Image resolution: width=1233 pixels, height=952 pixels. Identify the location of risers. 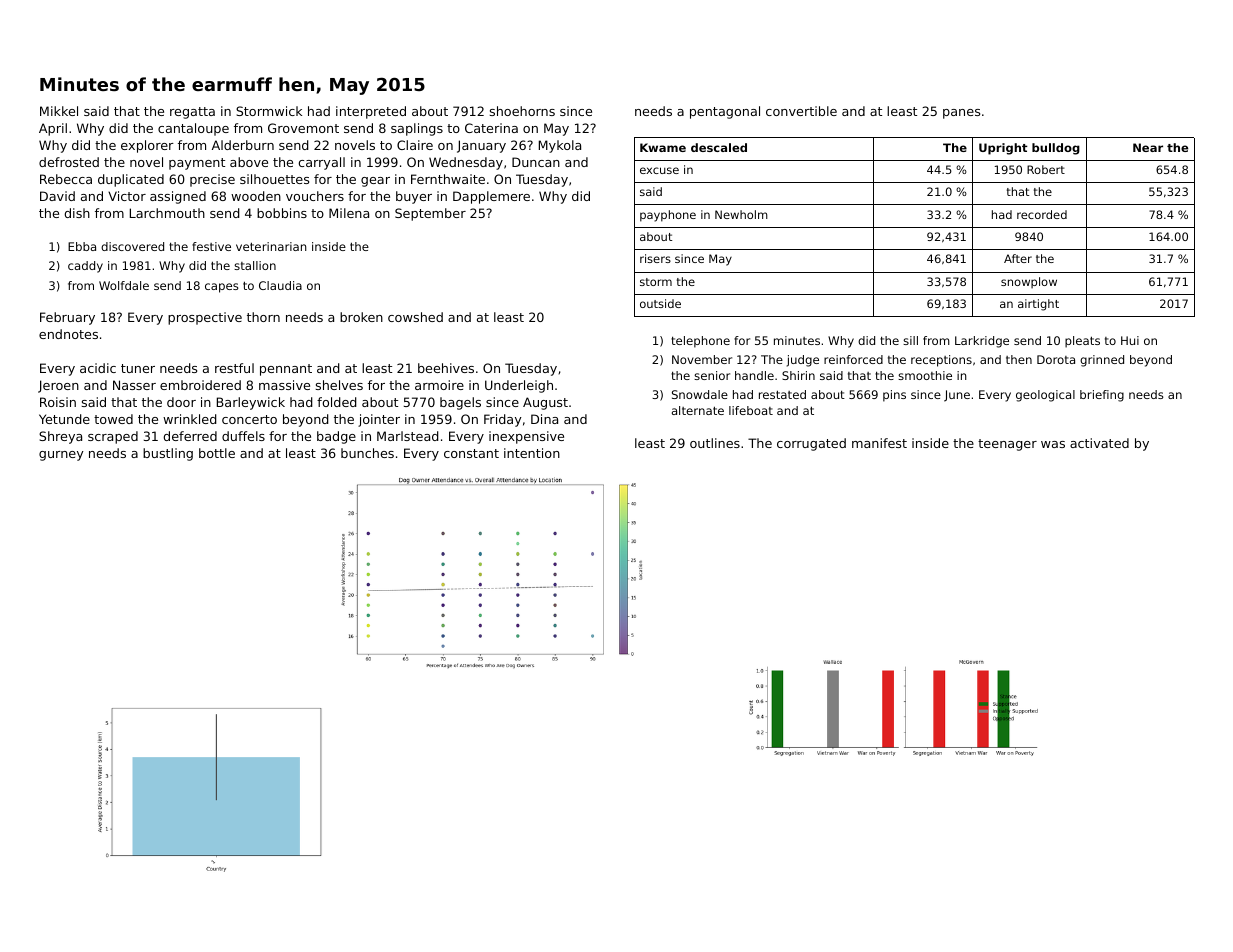
(655, 258).
